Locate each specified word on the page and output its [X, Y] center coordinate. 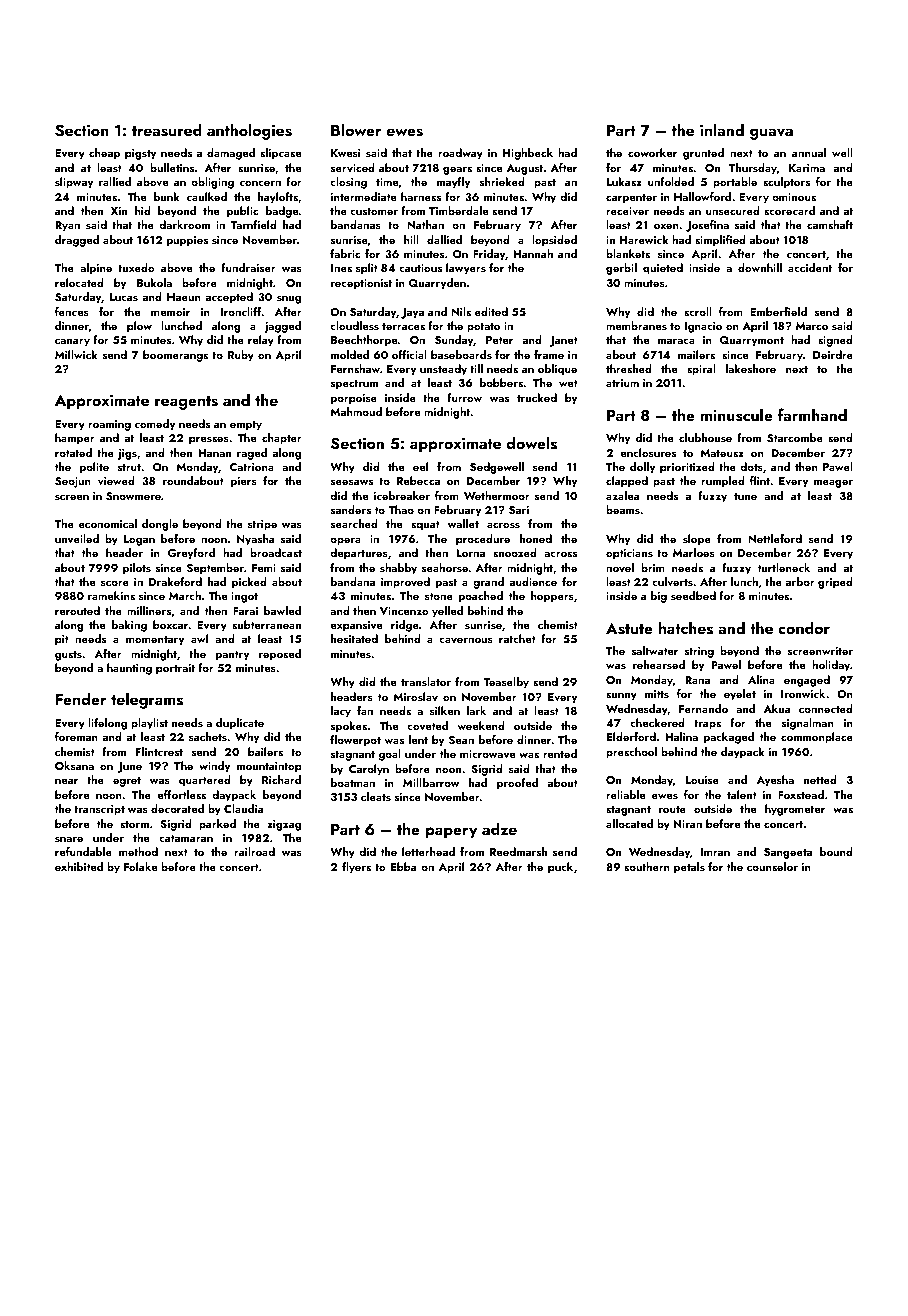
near [66, 781]
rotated [73, 452]
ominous [794, 197]
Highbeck [528, 154]
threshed [629, 368]
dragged [77, 241]
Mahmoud [356, 411]
